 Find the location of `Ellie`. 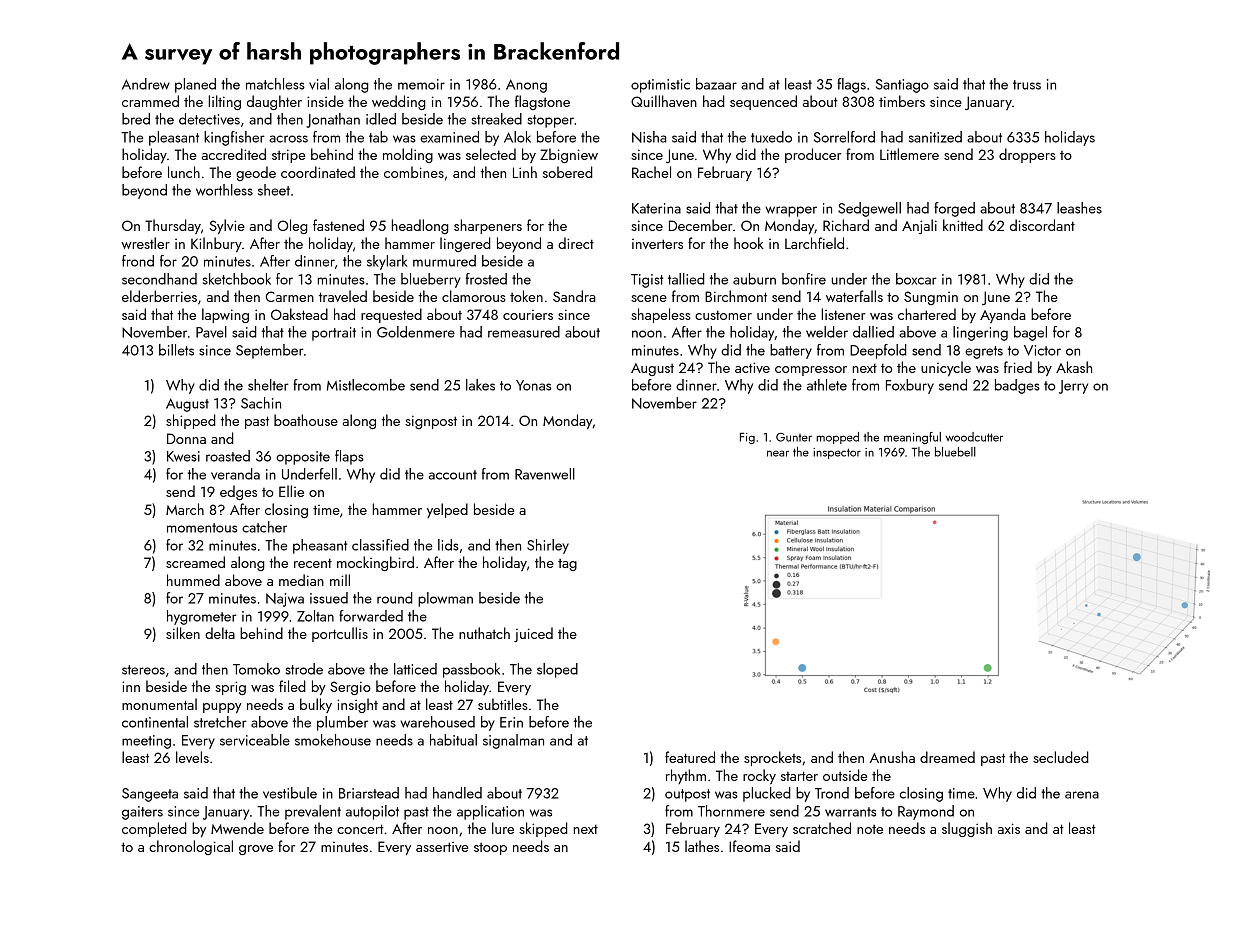

Ellie is located at coordinates (291, 491).
